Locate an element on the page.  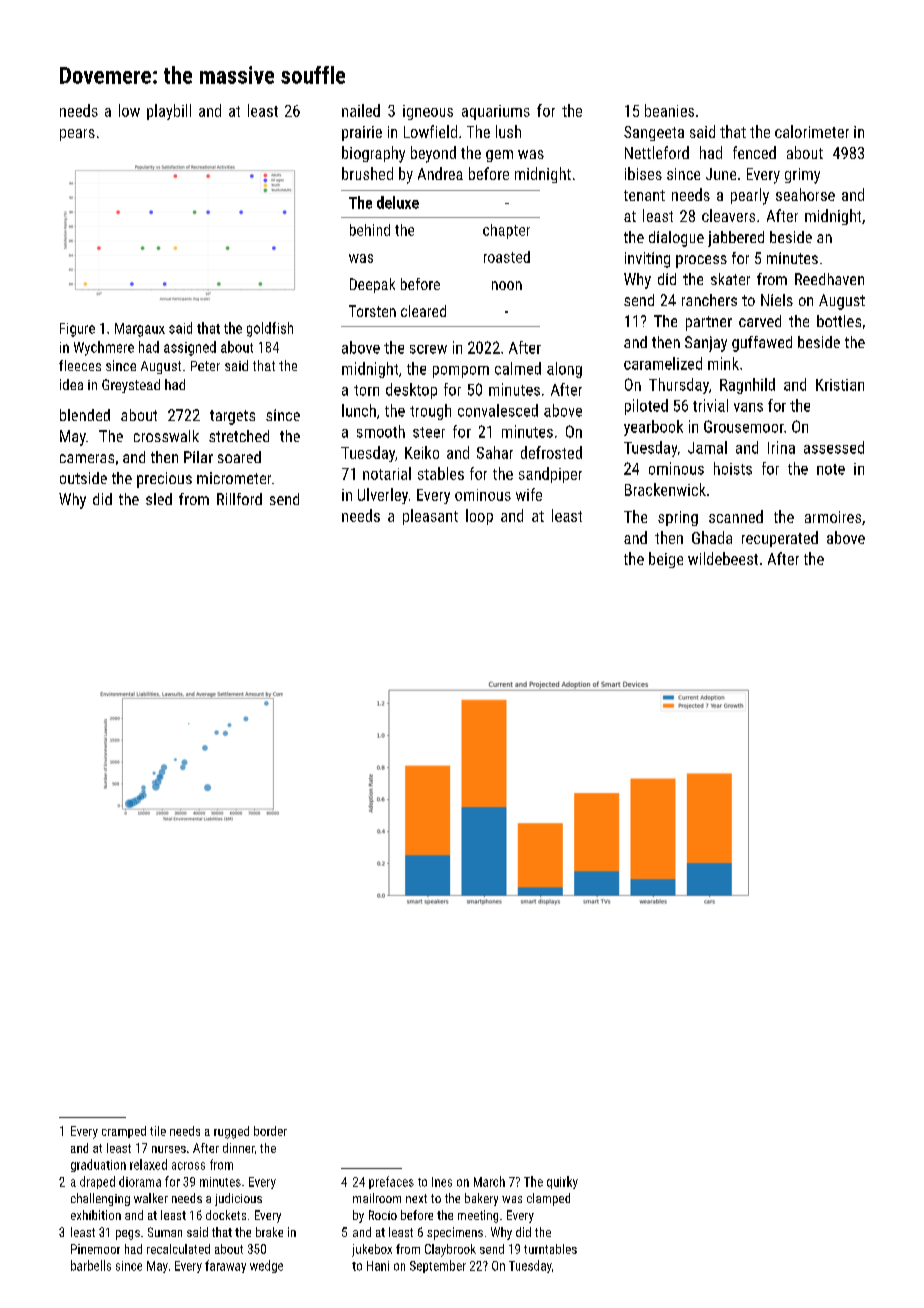
wildebeest is located at coordinates (723, 558).
